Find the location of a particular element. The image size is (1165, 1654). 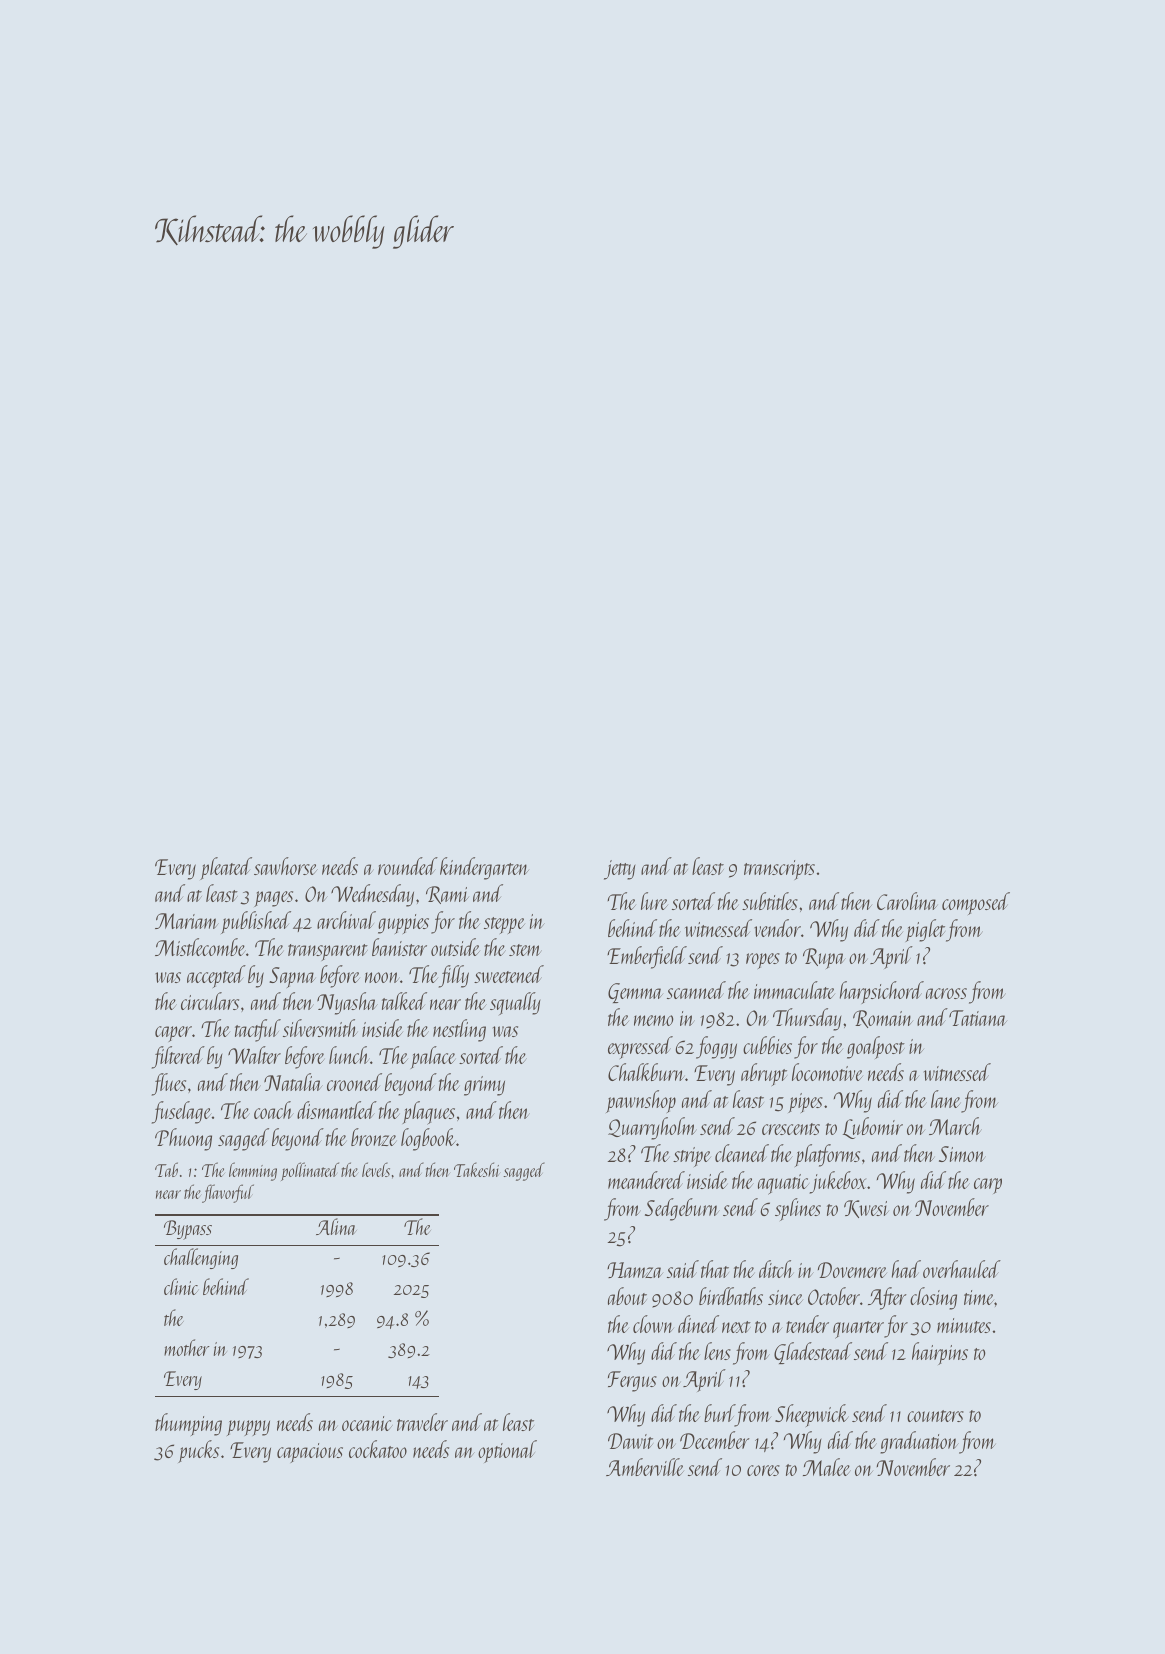

pucks is located at coordinates (198, 1451).
